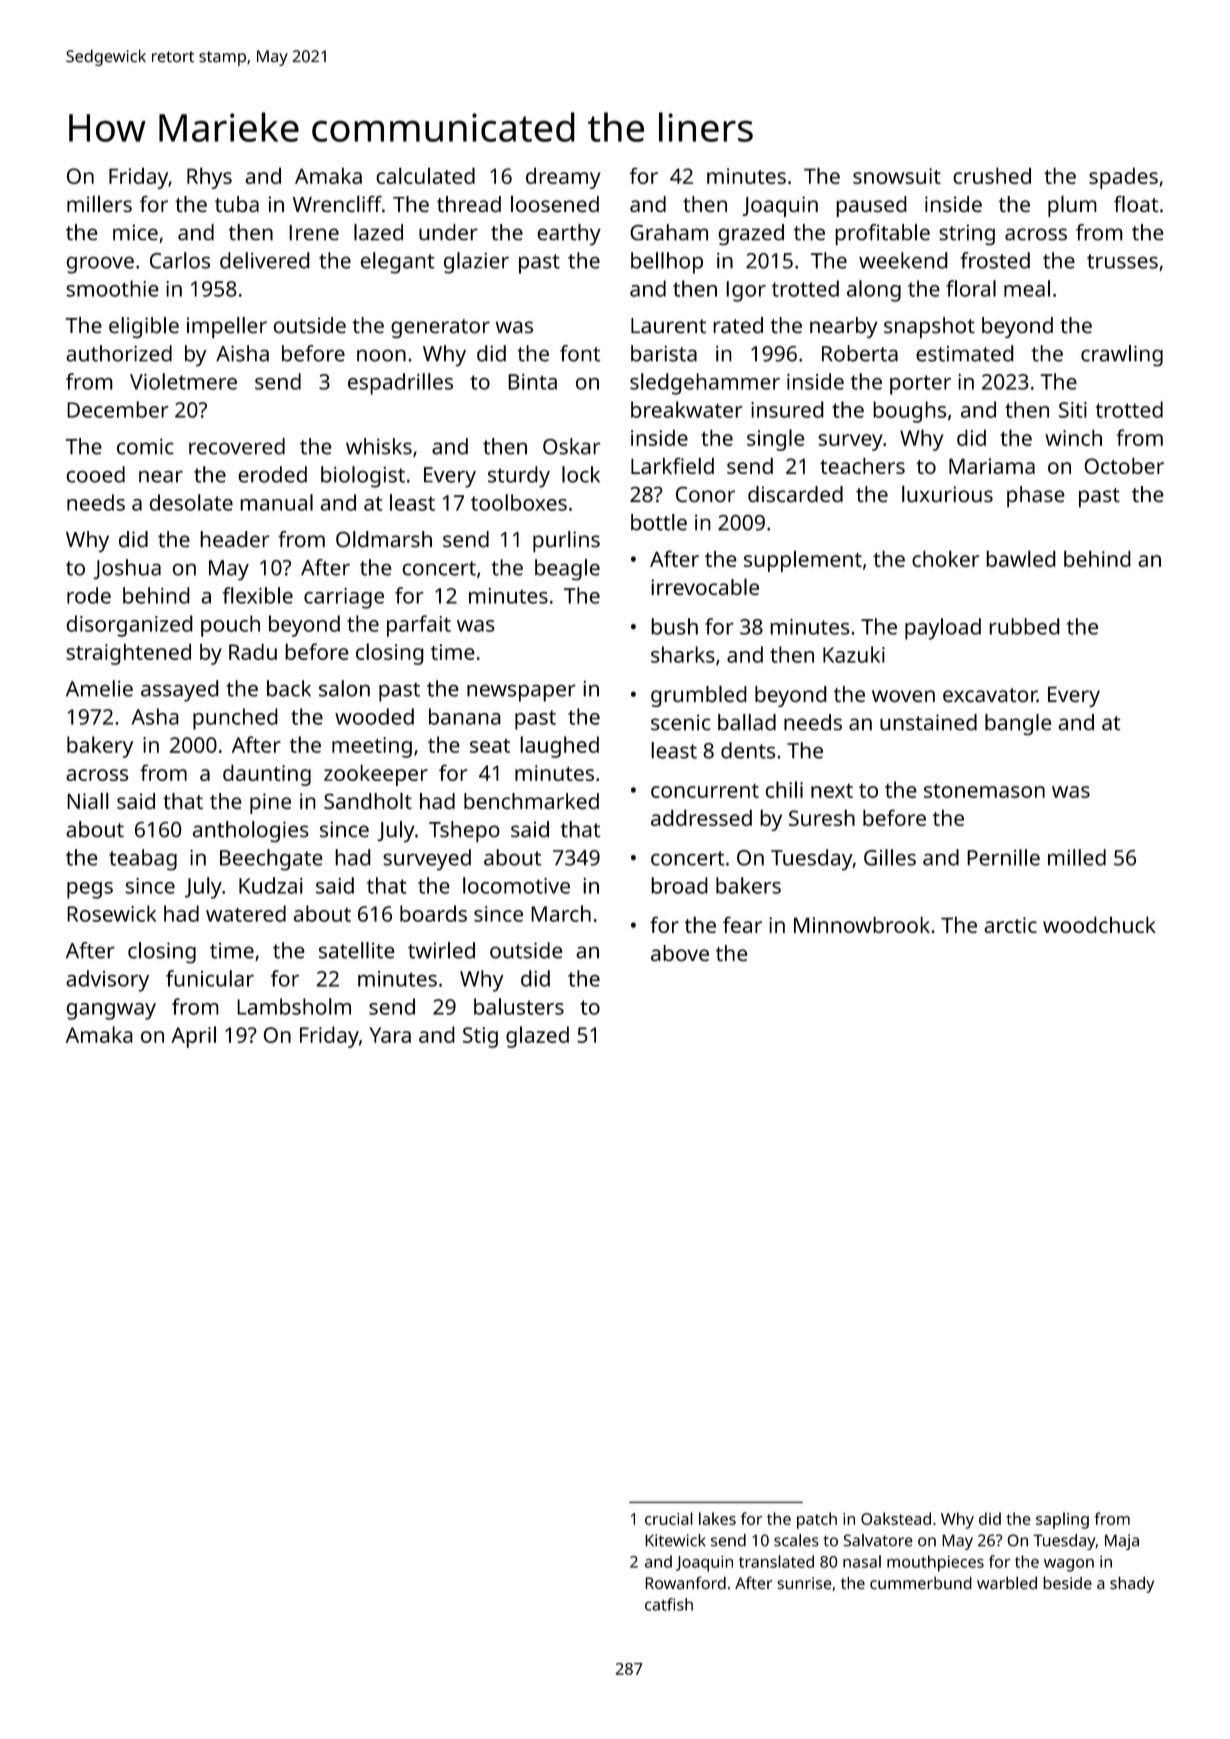 The image size is (1230, 1739). What do you see at coordinates (1003, 857) in the screenshot?
I see `Pernille` at bounding box center [1003, 857].
